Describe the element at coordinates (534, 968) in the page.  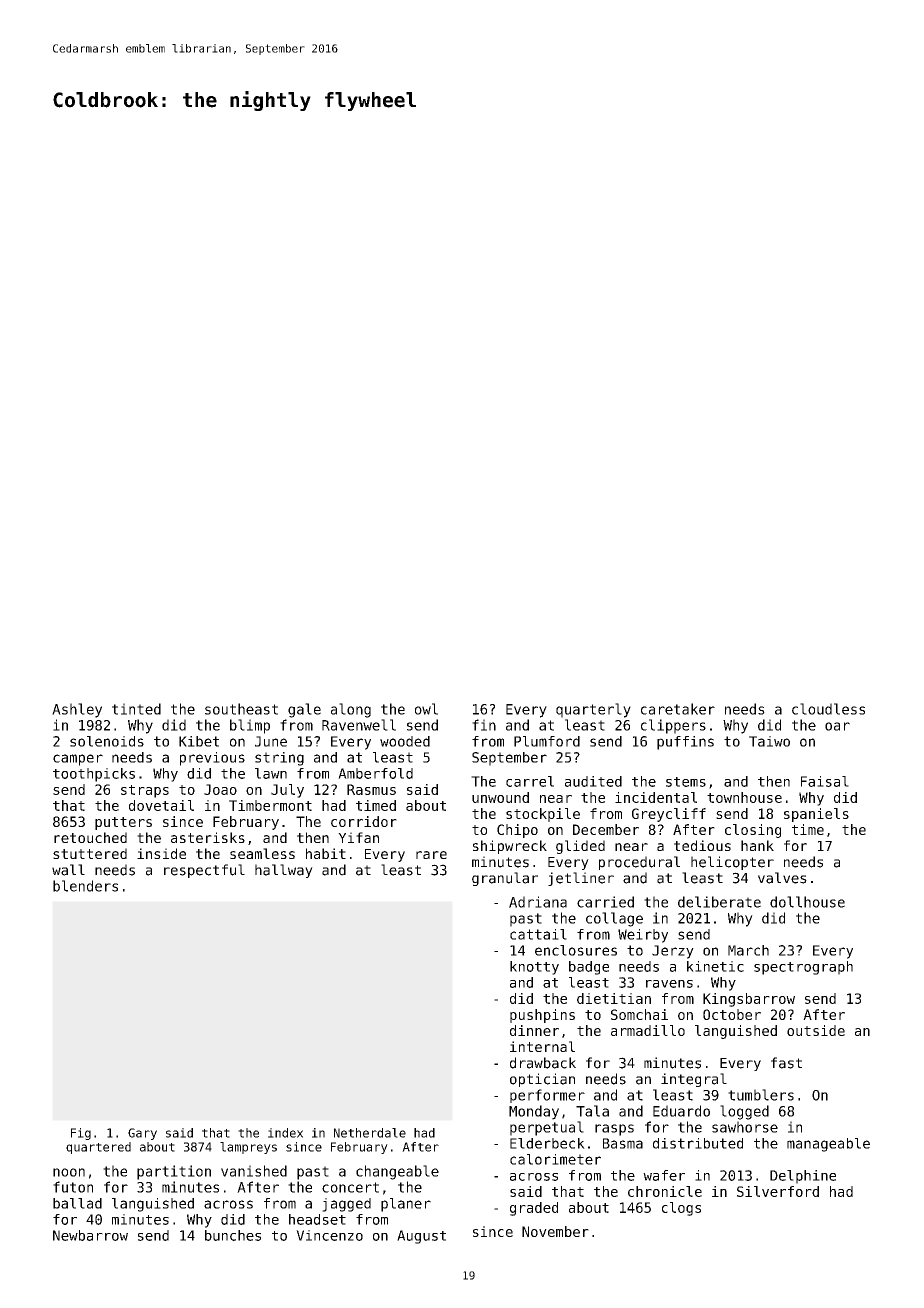
I see `knotty` at that location.
